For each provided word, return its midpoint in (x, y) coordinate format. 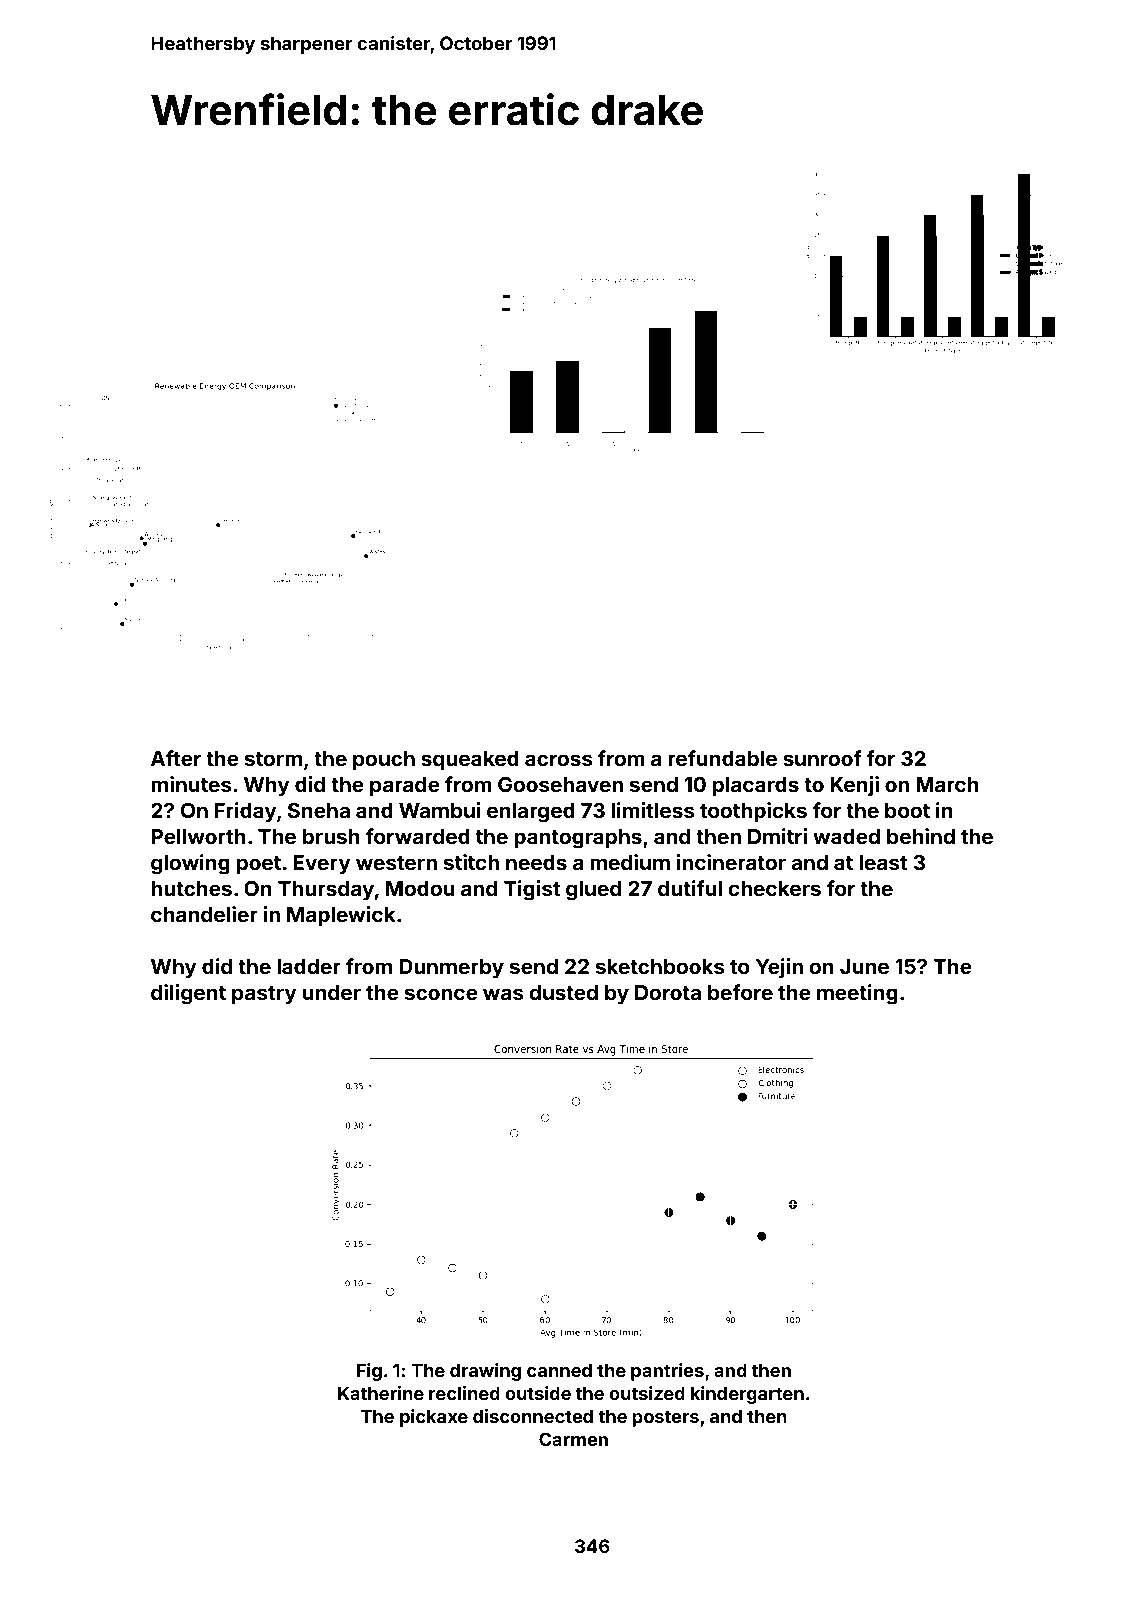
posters (665, 1418)
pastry (264, 995)
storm (273, 759)
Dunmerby (451, 969)
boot (907, 810)
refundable (722, 758)
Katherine (381, 1393)
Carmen (573, 1439)
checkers (774, 888)
